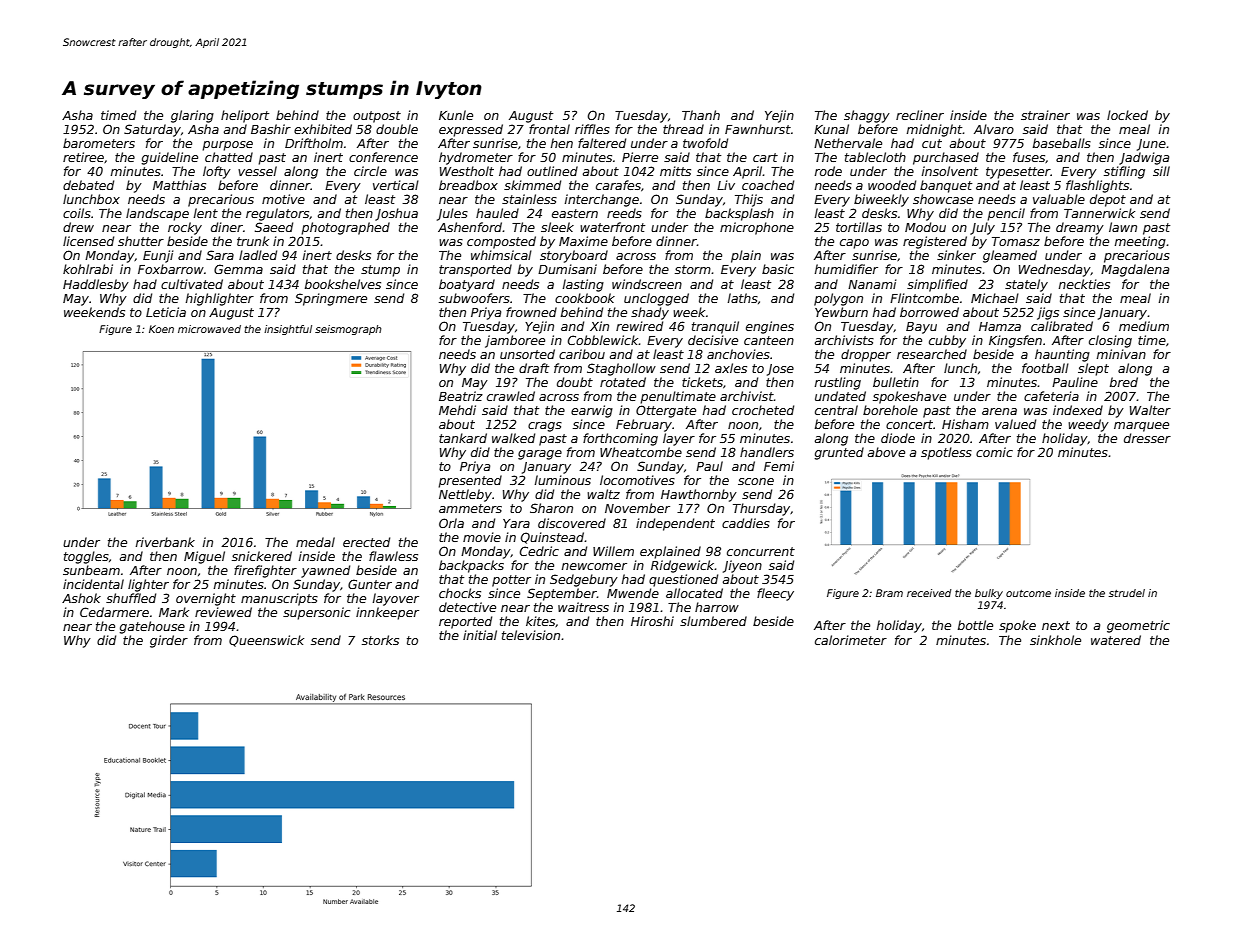 The width and height of the page is (1233, 952). What do you see at coordinates (165, 542) in the page?
I see `riverbank` at bounding box center [165, 542].
